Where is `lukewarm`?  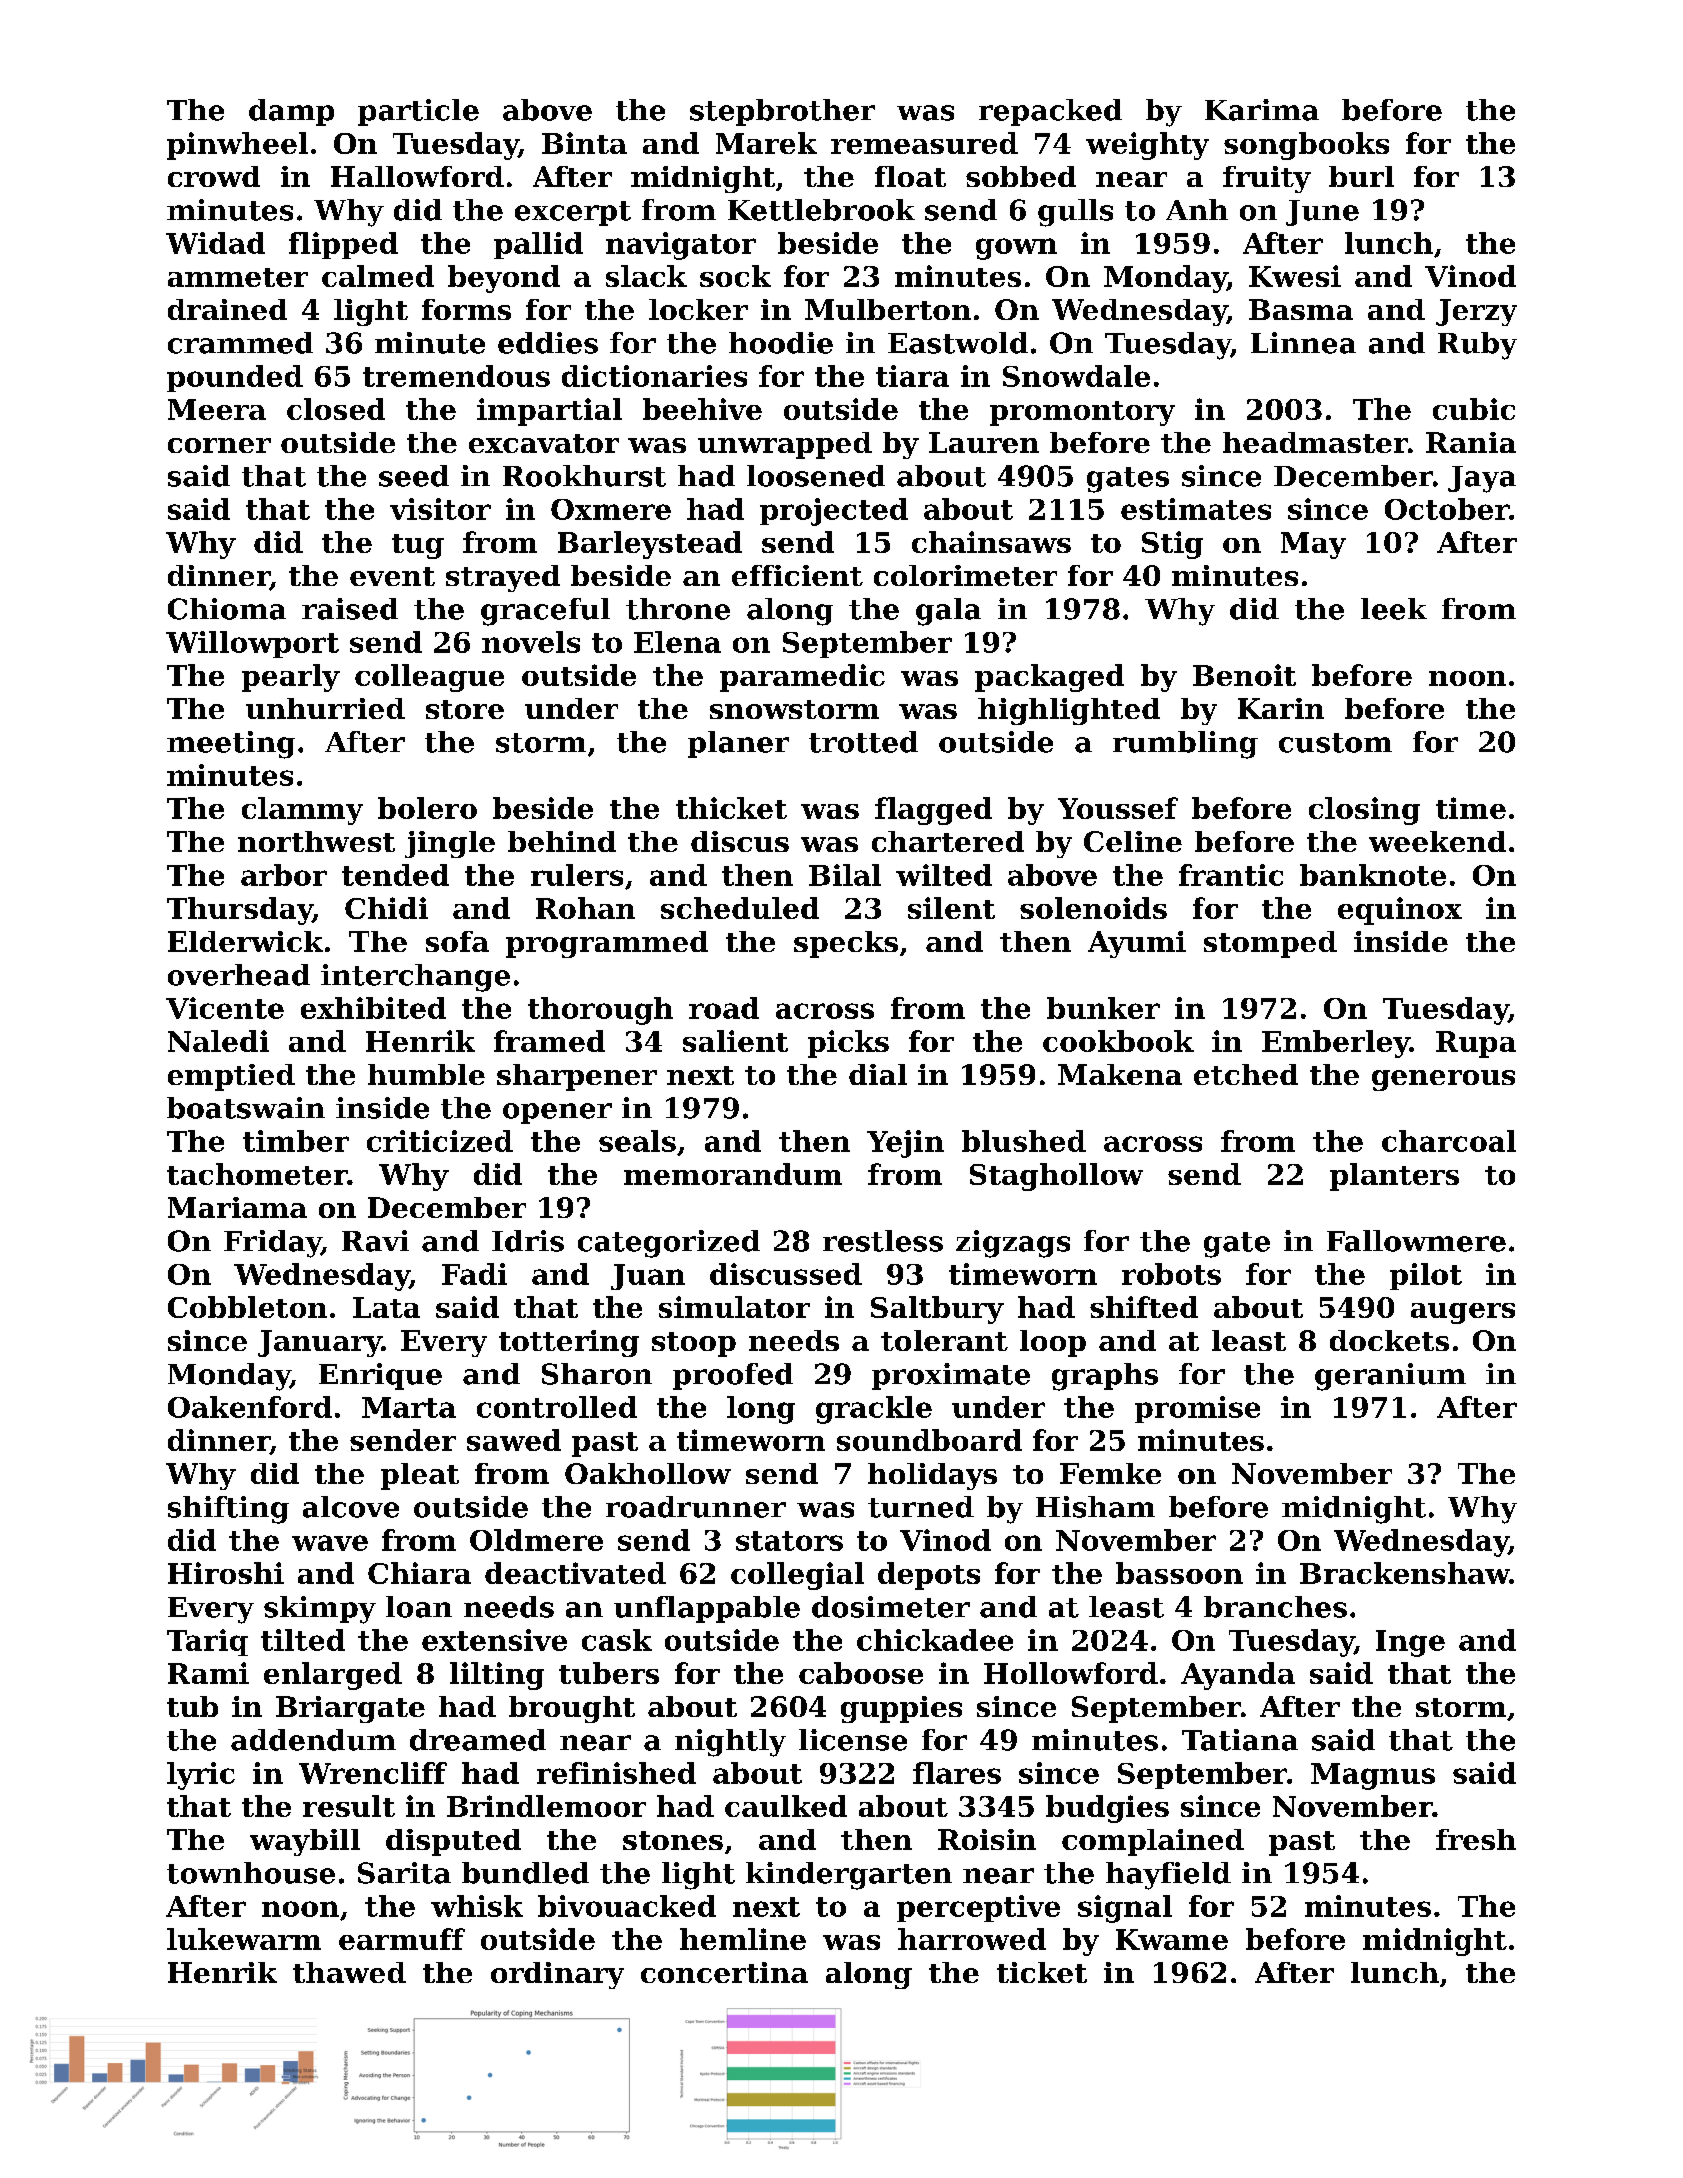 lukewarm is located at coordinates (244, 1939).
